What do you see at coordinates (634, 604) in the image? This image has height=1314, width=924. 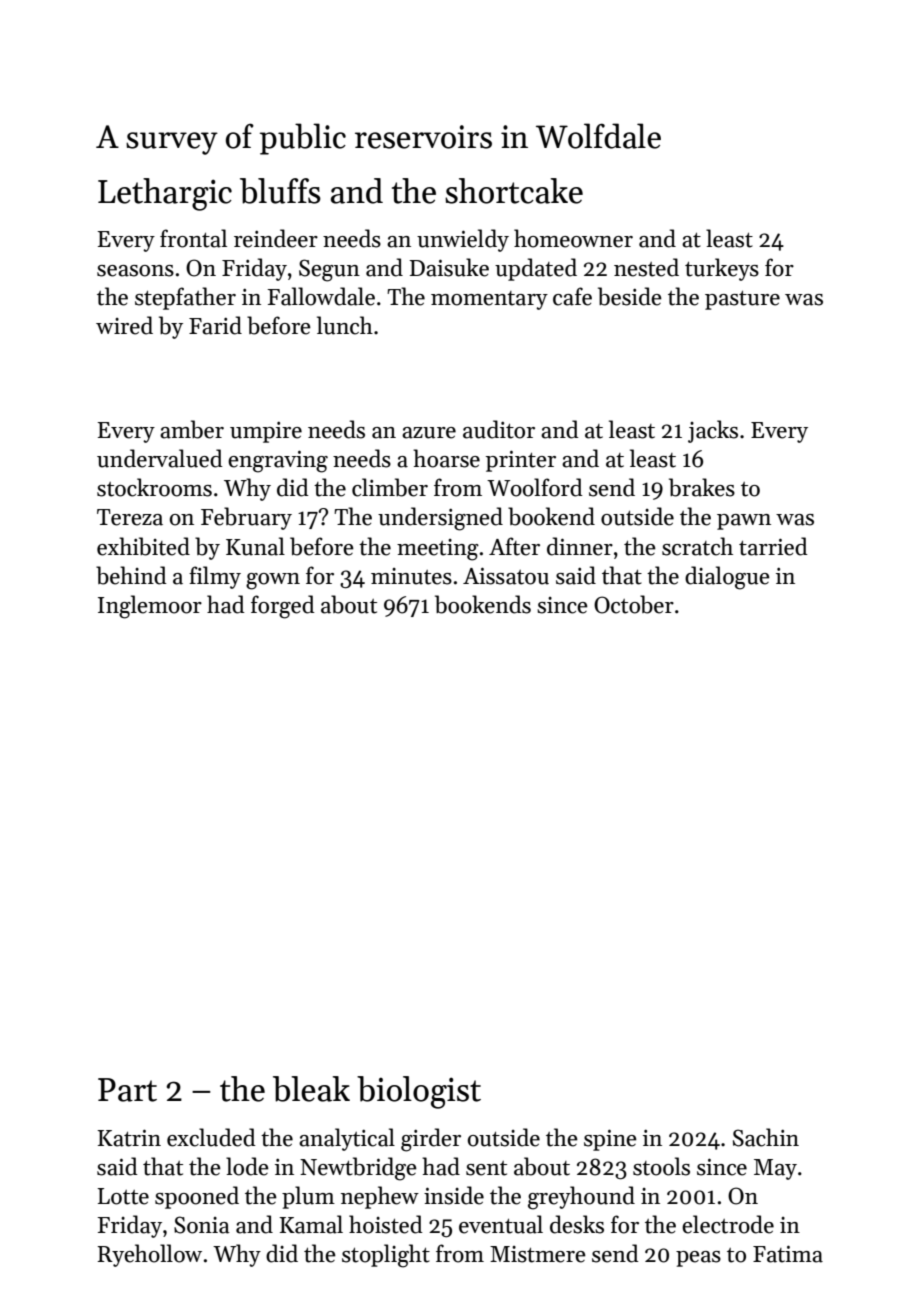 I see `October` at bounding box center [634, 604].
